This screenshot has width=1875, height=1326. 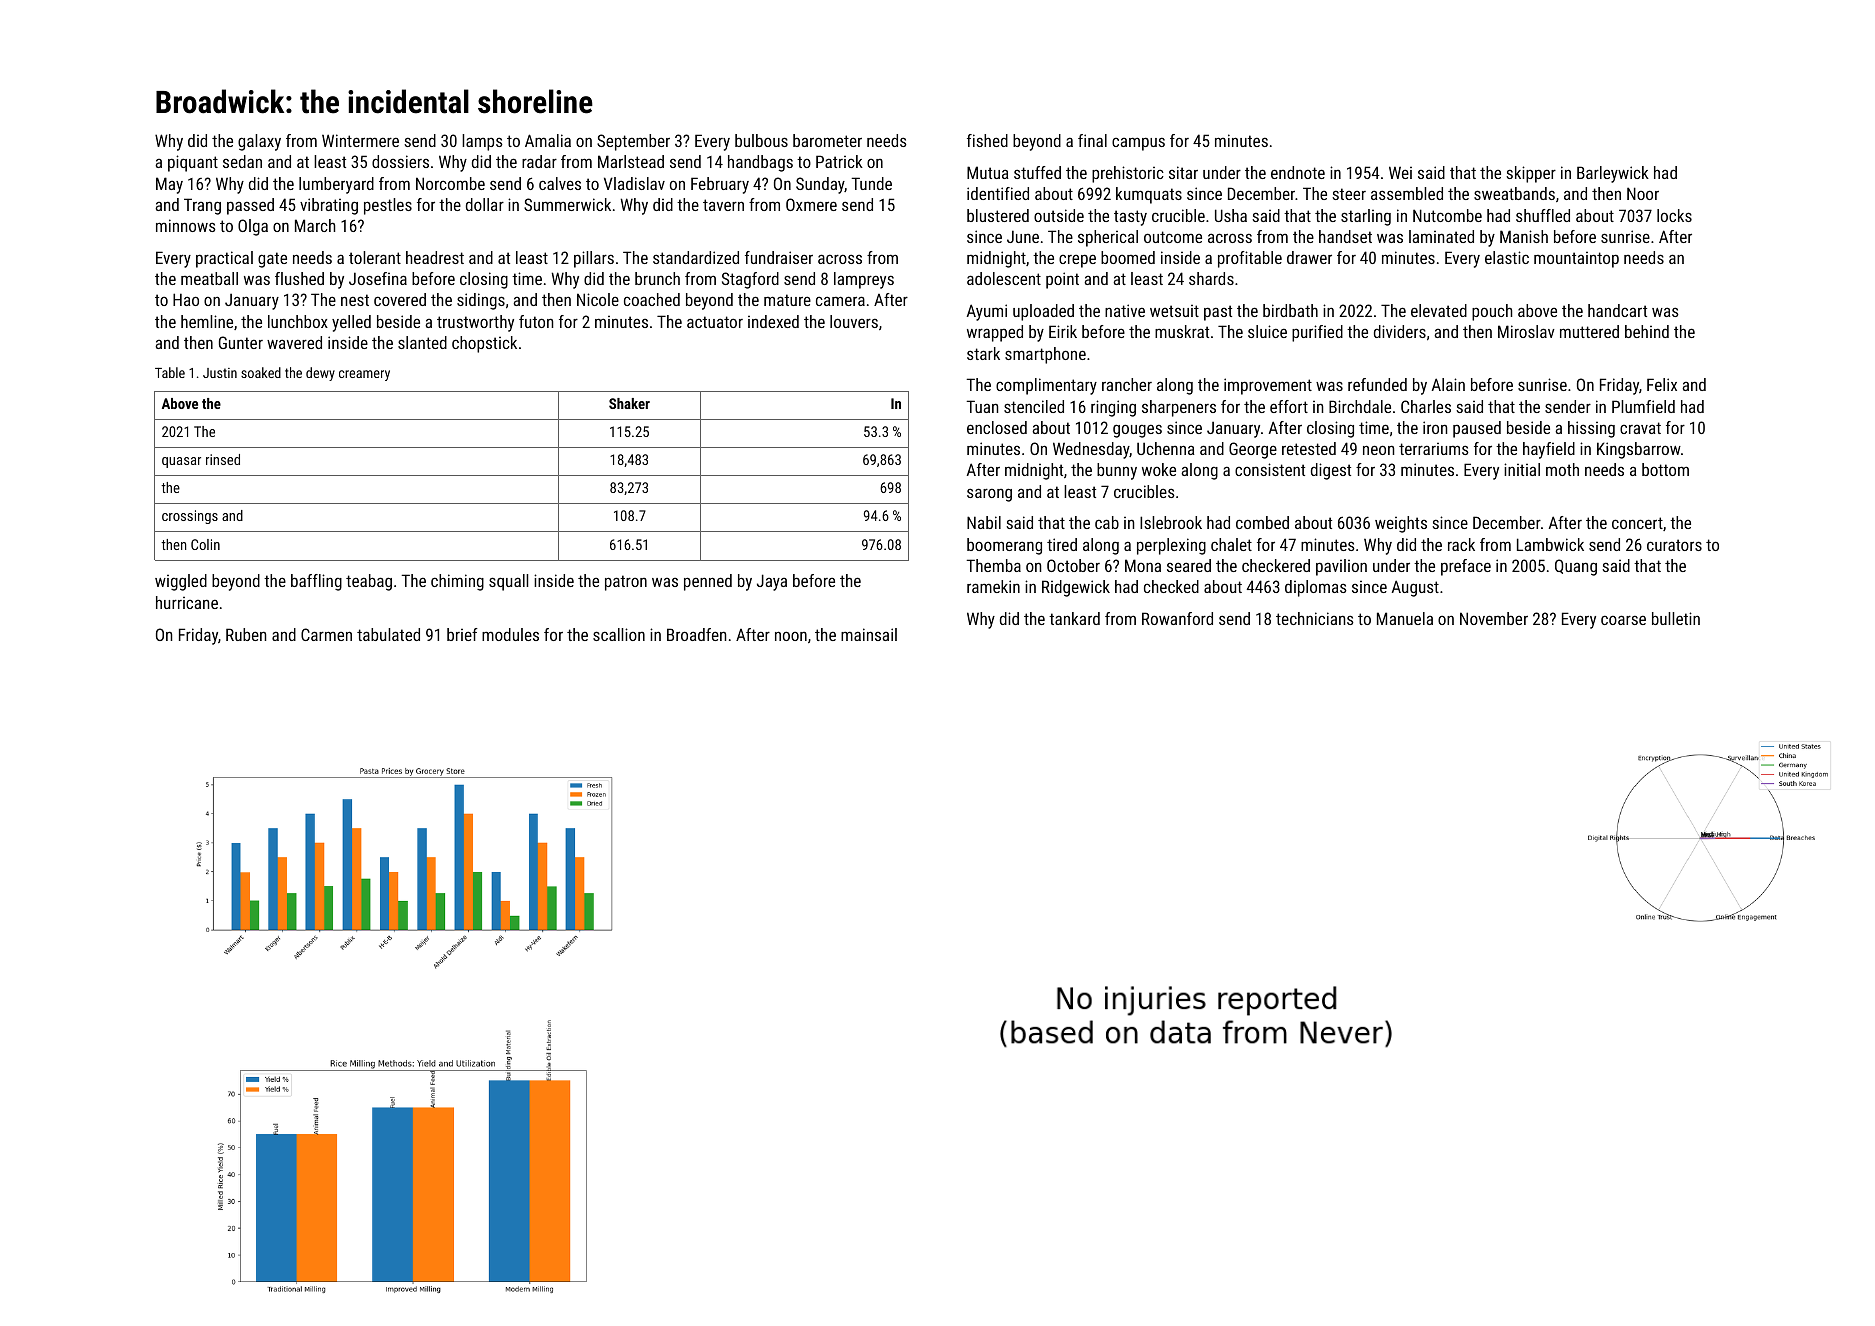 I want to click on muskrat, so click(x=1182, y=331).
